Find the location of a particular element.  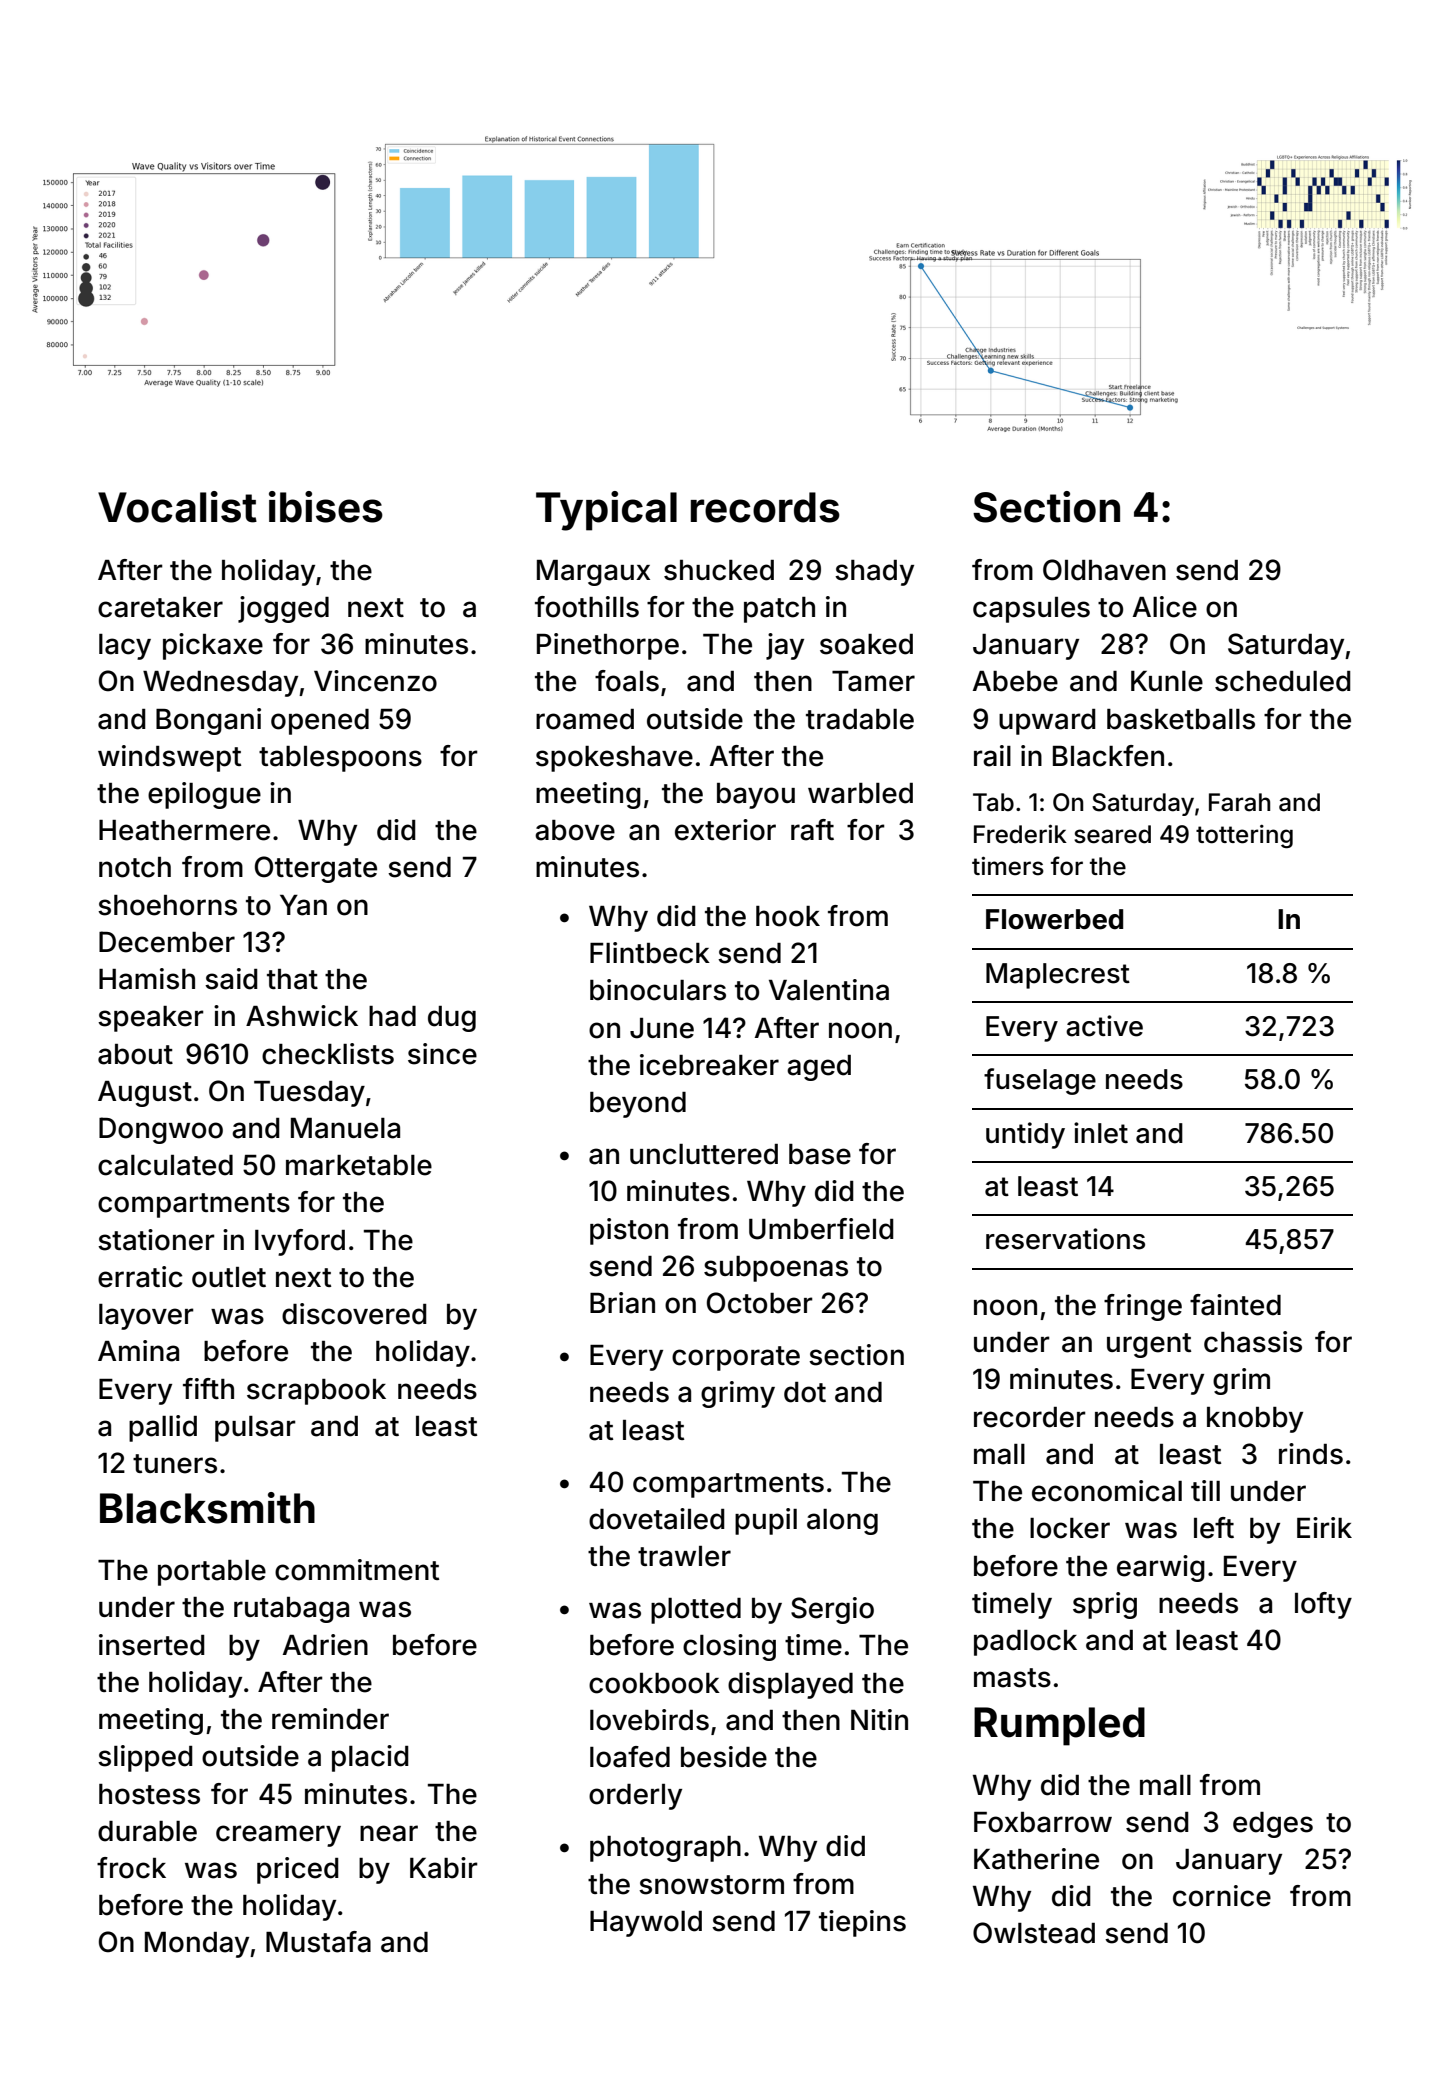

tablespoons is located at coordinates (340, 759).
